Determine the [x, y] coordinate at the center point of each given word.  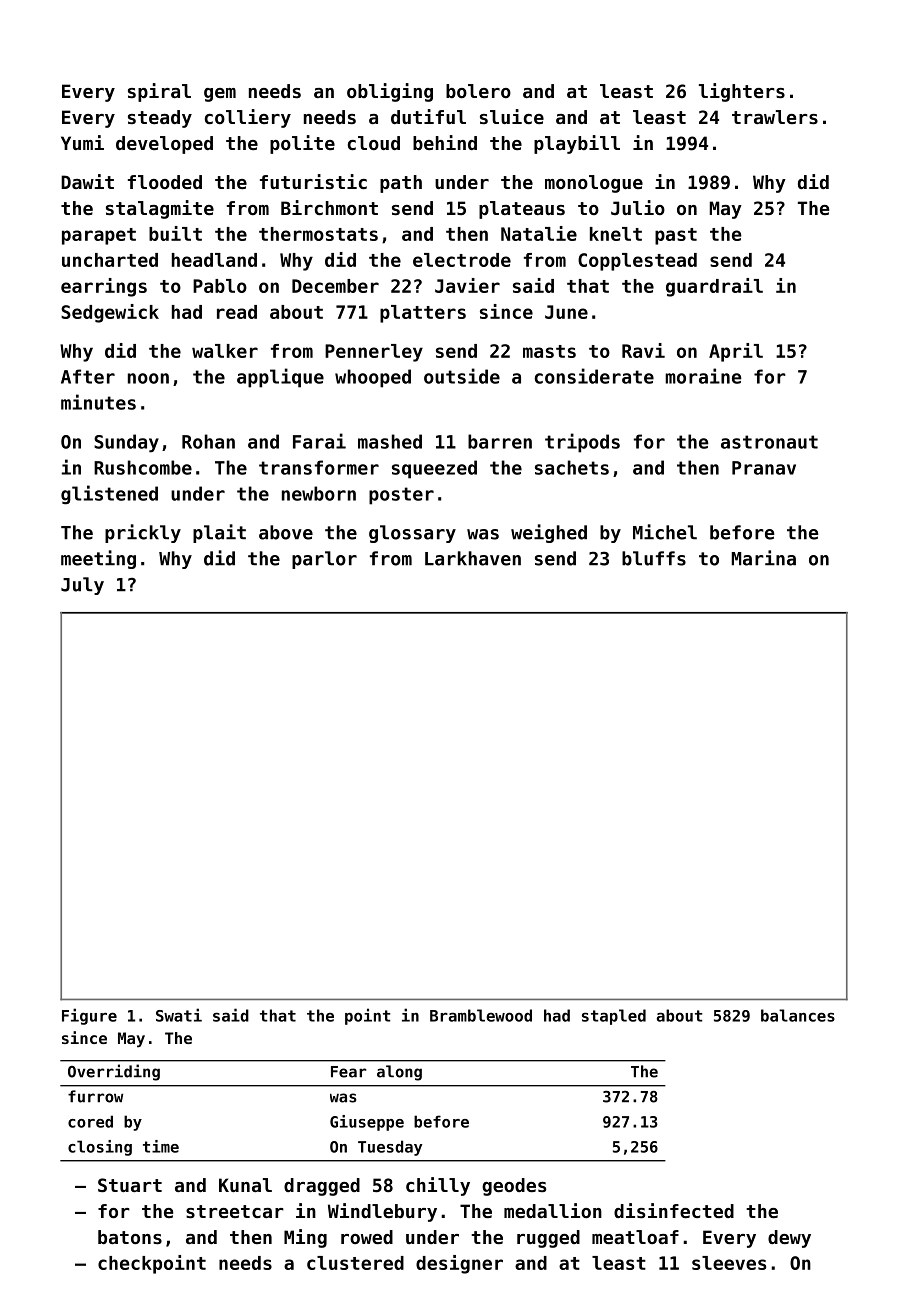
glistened [109, 495]
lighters [742, 92]
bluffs [654, 558]
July [82, 586]
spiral [159, 92]
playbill [577, 144]
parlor [324, 560]
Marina [764, 558]
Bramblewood [481, 1015]
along [399, 1073]
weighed [549, 533]
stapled [614, 1017]
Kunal [245, 1185]
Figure [89, 1016]
